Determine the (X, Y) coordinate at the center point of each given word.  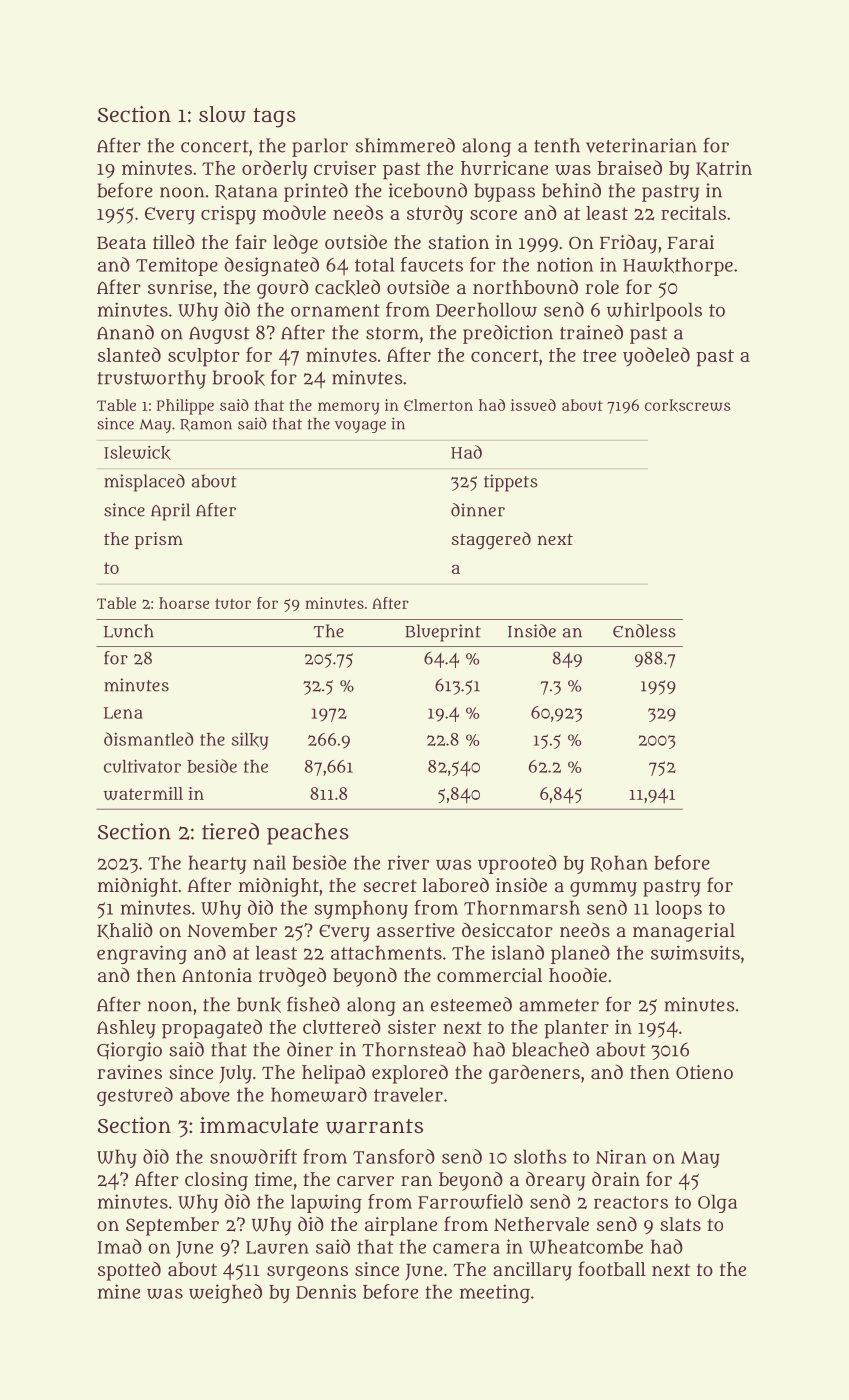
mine (119, 1291)
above (205, 1095)
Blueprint (443, 633)
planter (576, 1029)
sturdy (435, 214)
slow (222, 114)
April (170, 512)
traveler (408, 1094)
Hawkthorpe (678, 266)
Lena (123, 713)
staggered (491, 541)
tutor (233, 603)
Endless (644, 631)
